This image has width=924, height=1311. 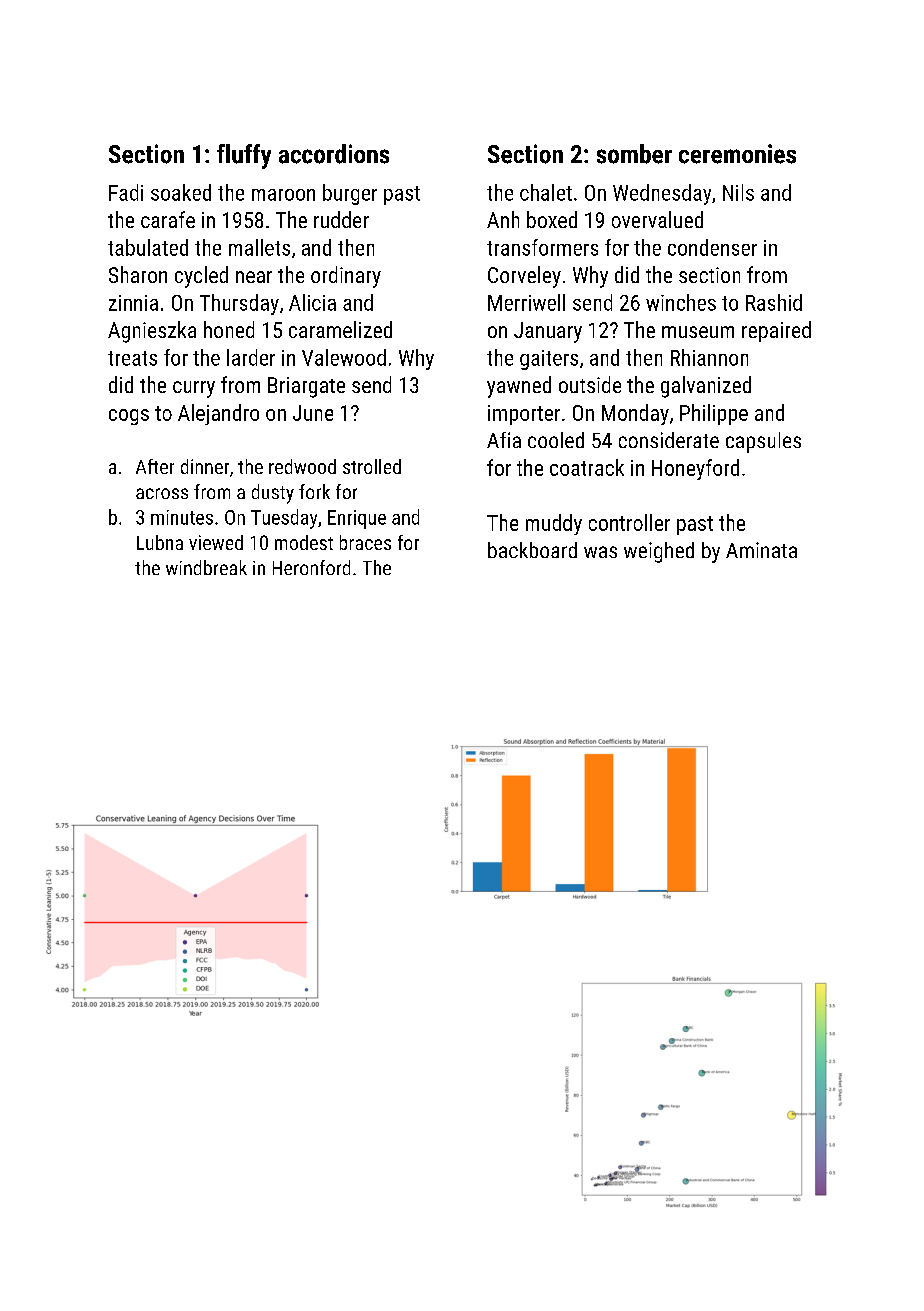 What do you see at coordinates (738, 192) in the image?
I see `Nils` at bounding box center [738, 192].
